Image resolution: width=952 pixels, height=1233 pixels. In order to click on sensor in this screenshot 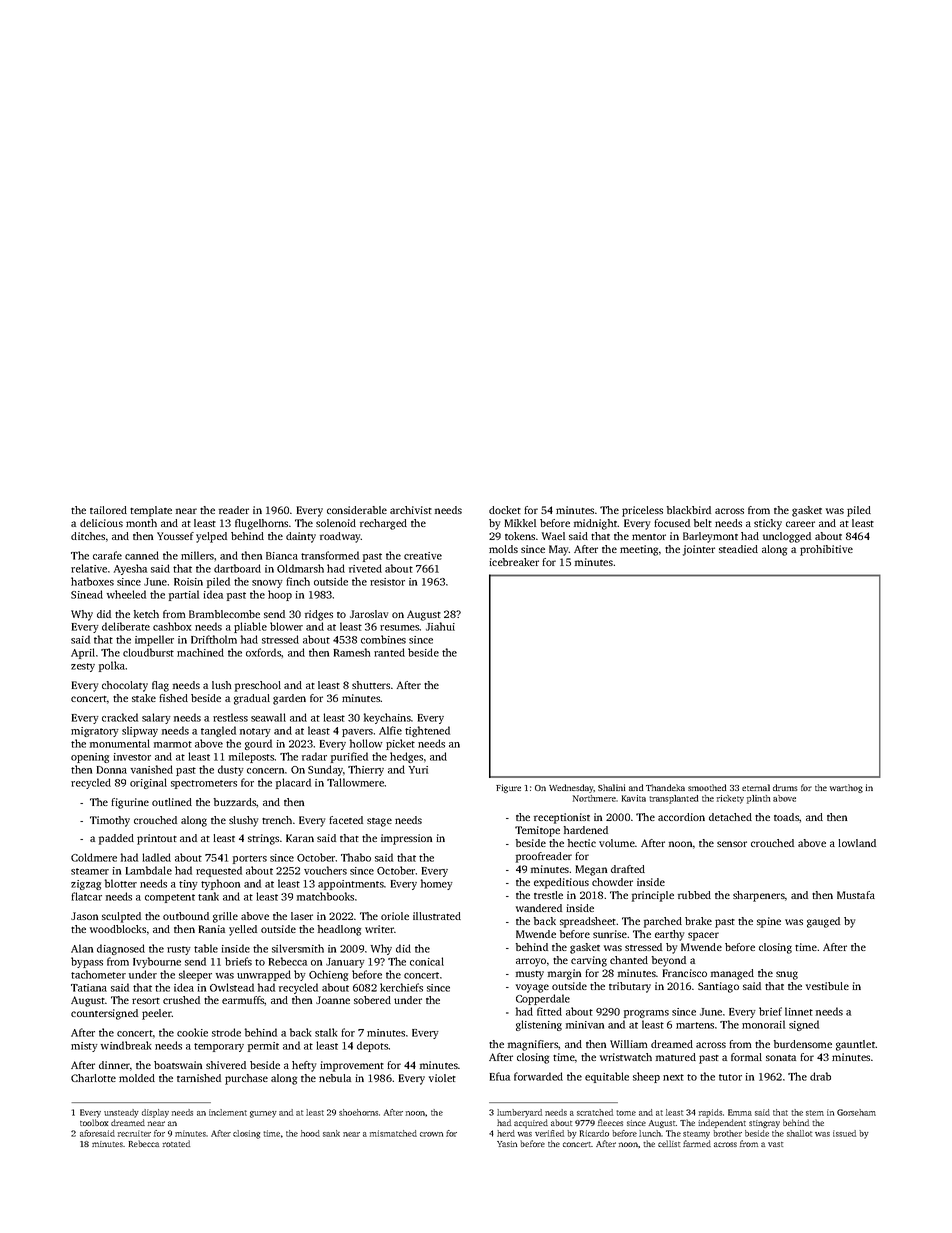, I will do `click(732, 844)`.
